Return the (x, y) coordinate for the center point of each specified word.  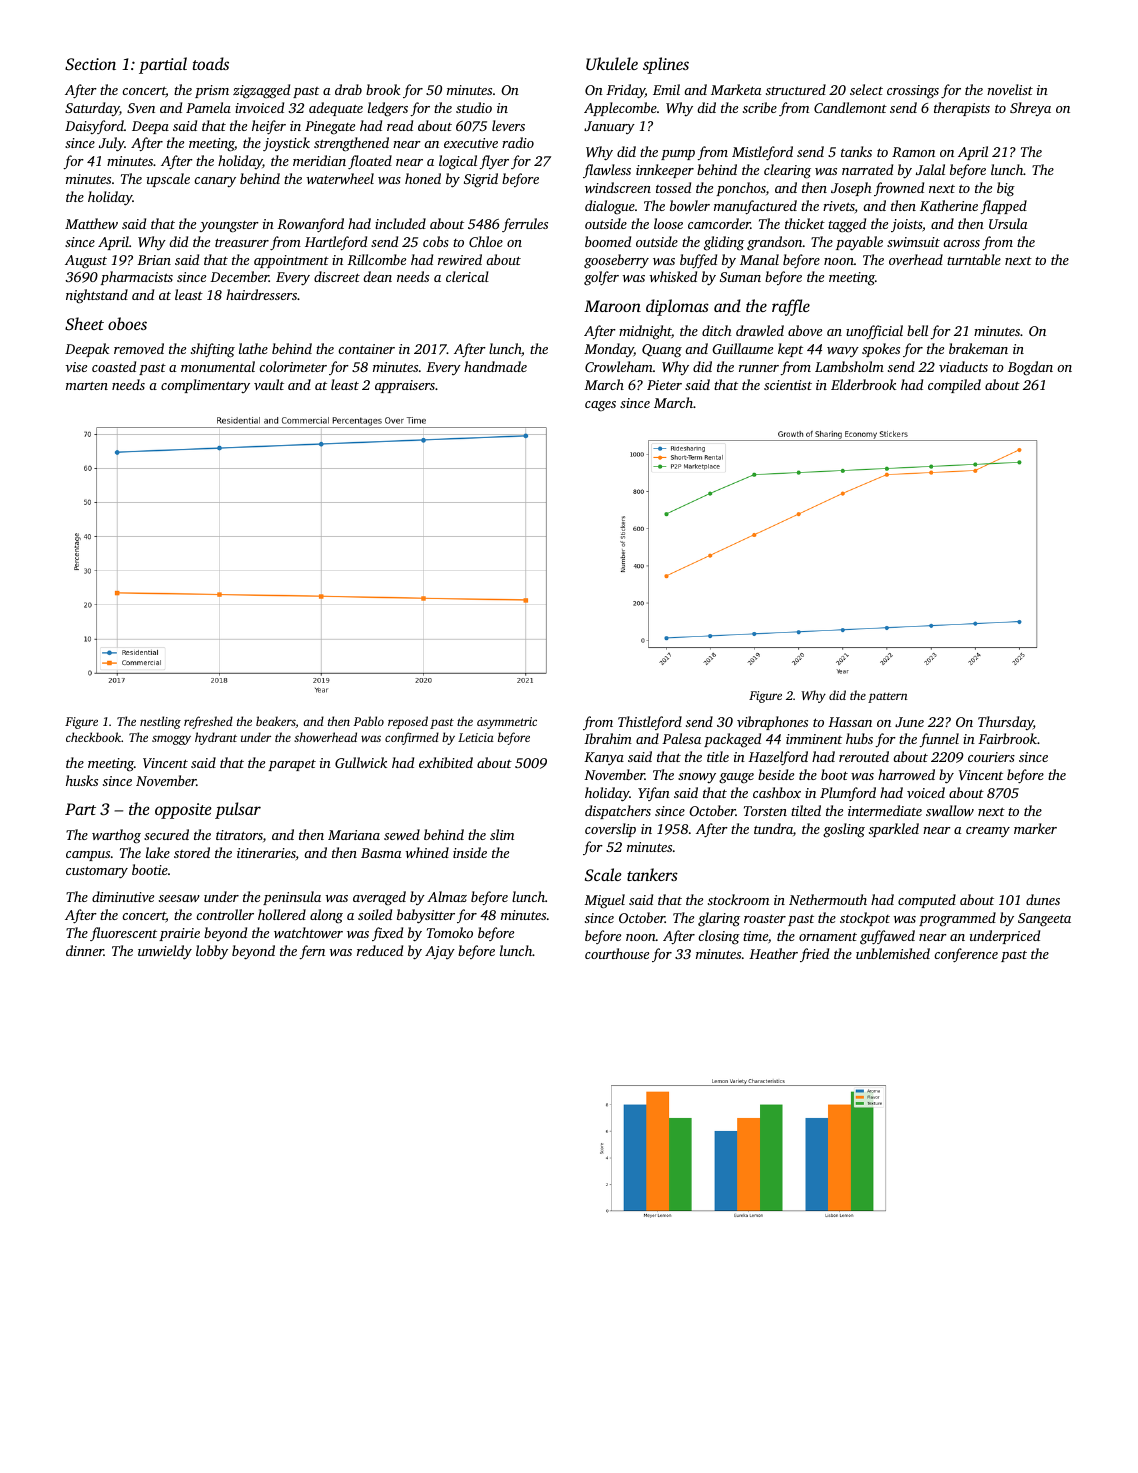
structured (796, 89)
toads (211, 63)
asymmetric (507, 723)
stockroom (738, 899)
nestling (160, 722)
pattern (887, 698)
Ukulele (612, 64)
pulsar (238, 810)
